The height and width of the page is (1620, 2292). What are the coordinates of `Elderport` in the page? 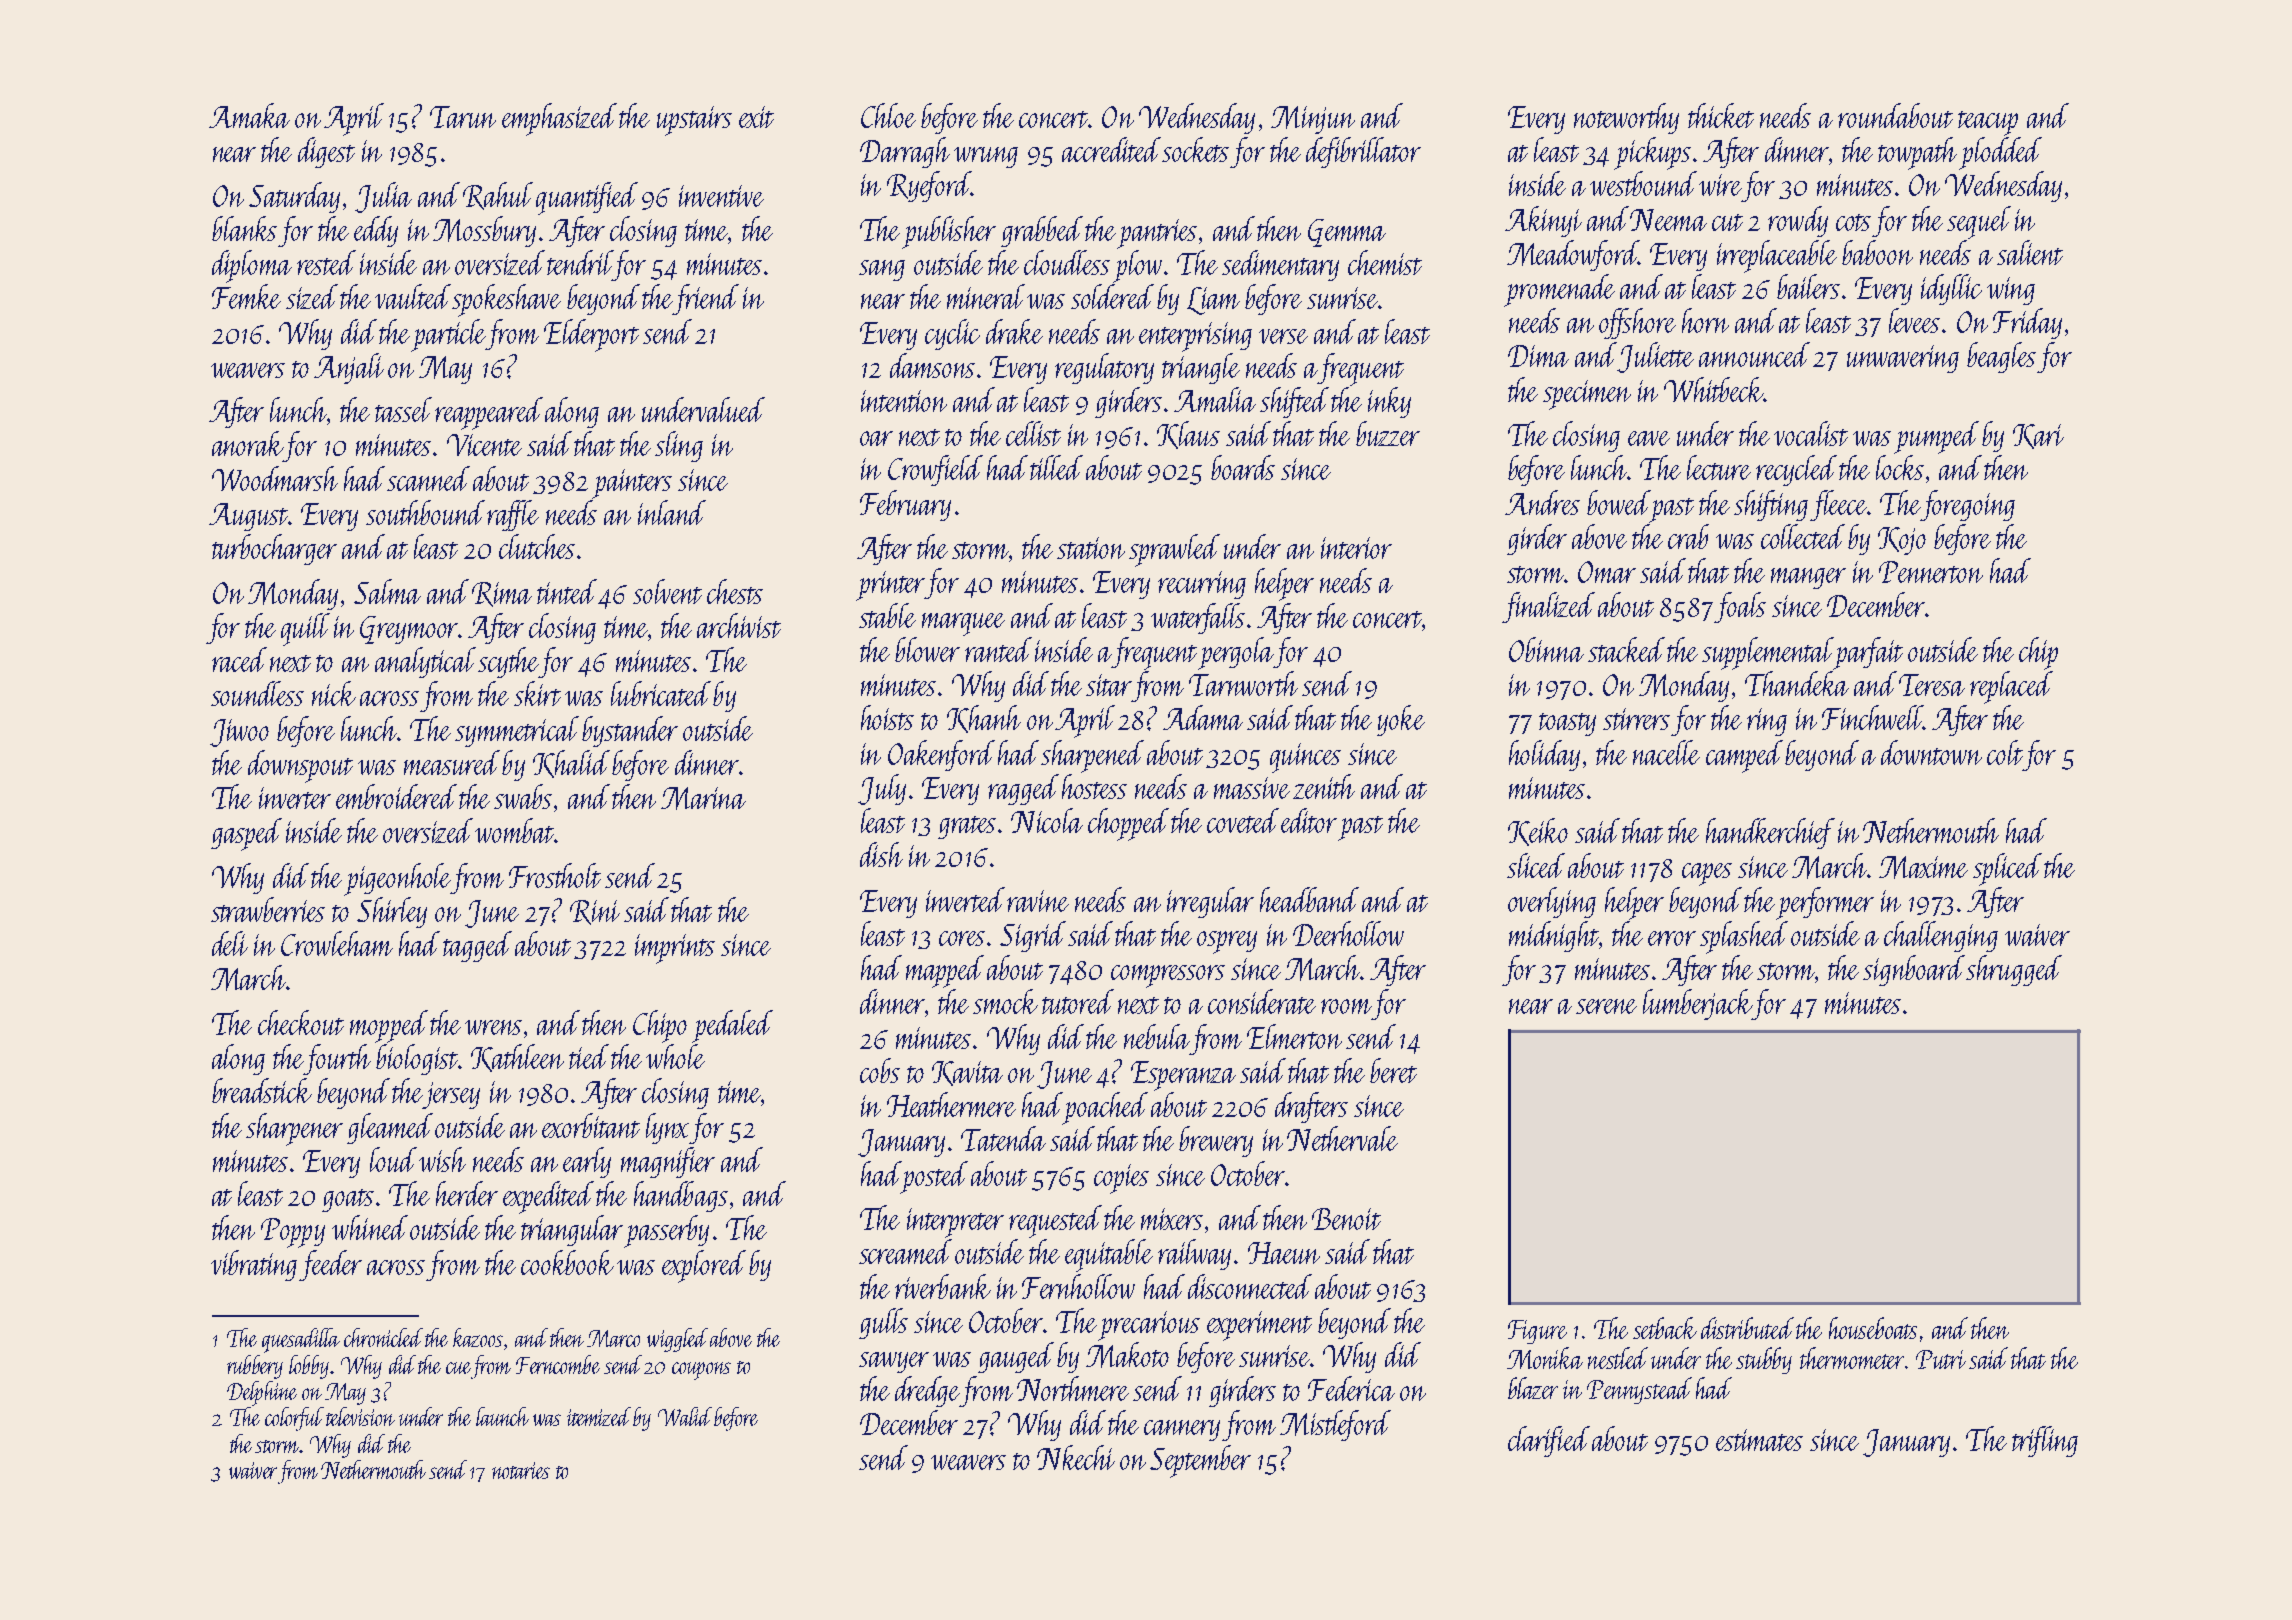 It's located at (591, 335).
